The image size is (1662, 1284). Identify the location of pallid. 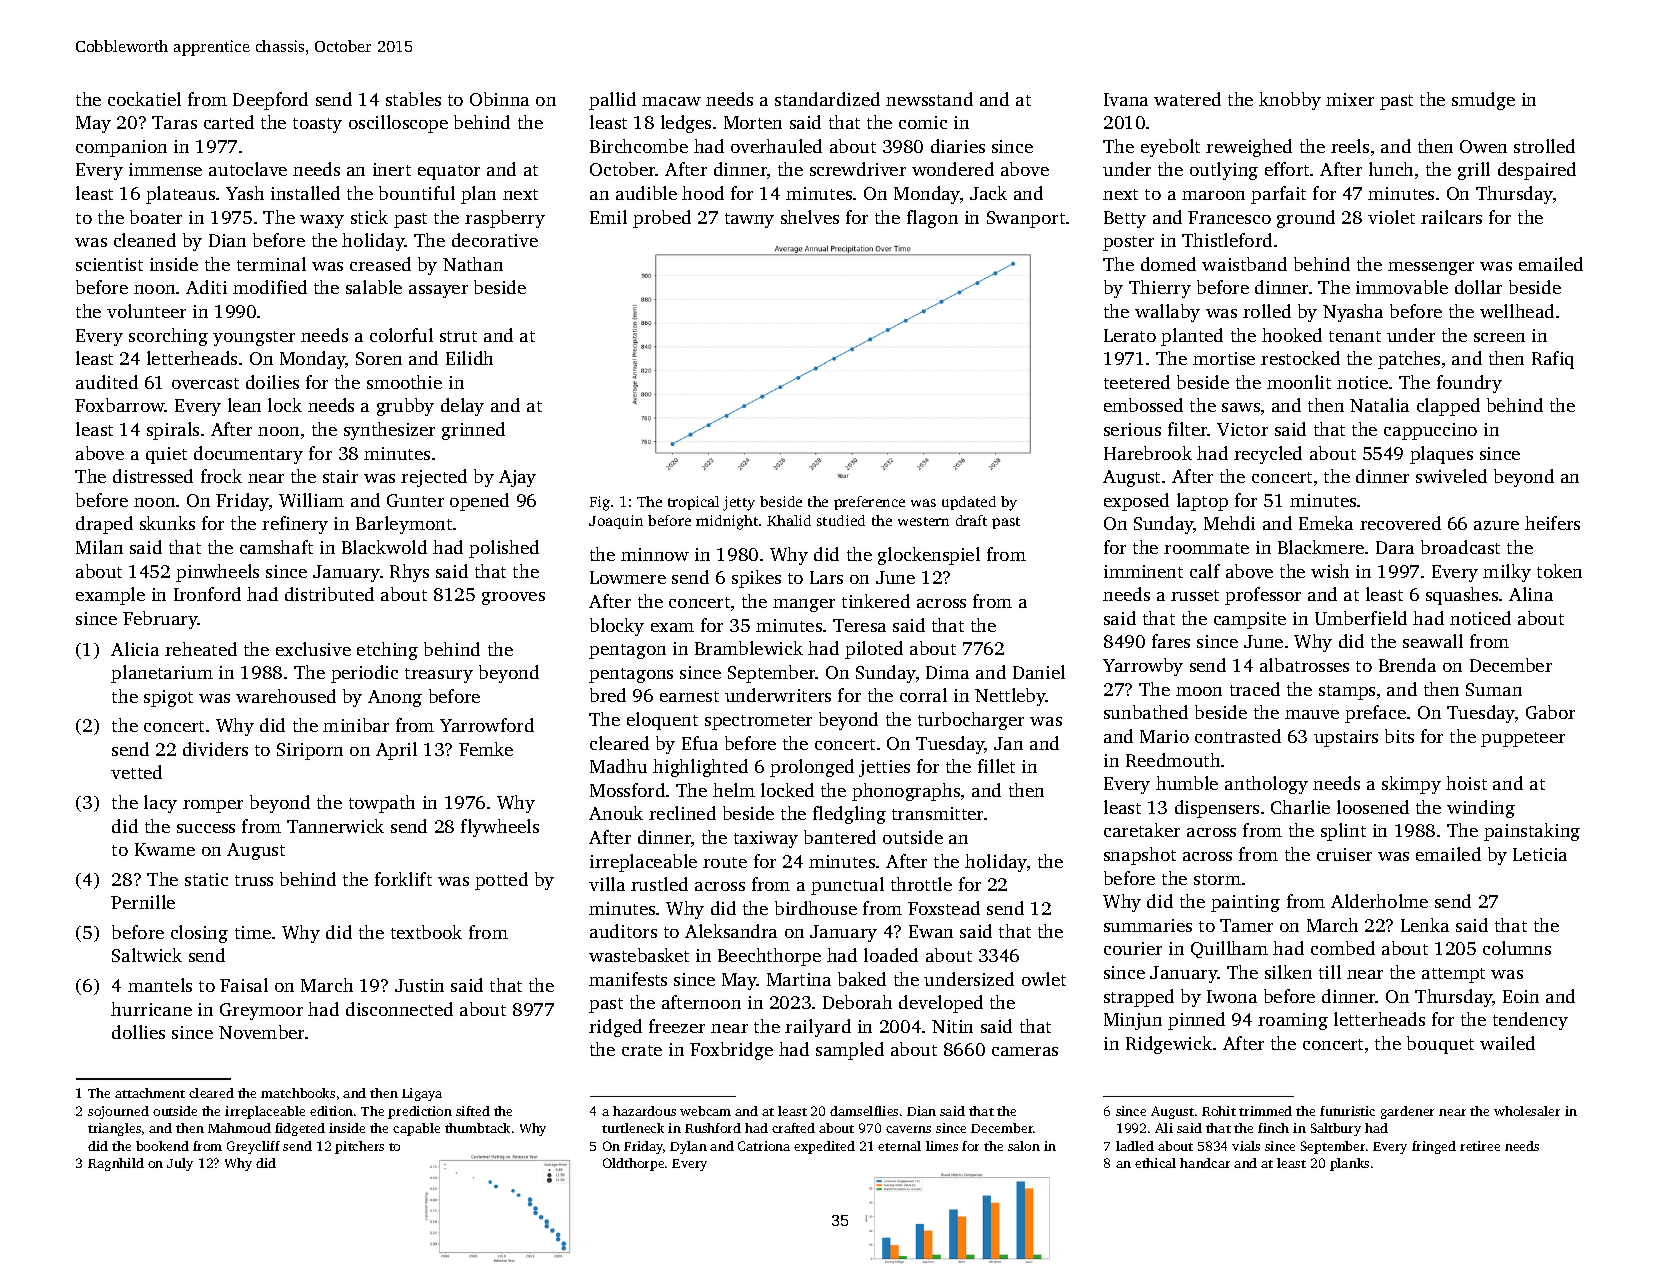
(612, 101).
